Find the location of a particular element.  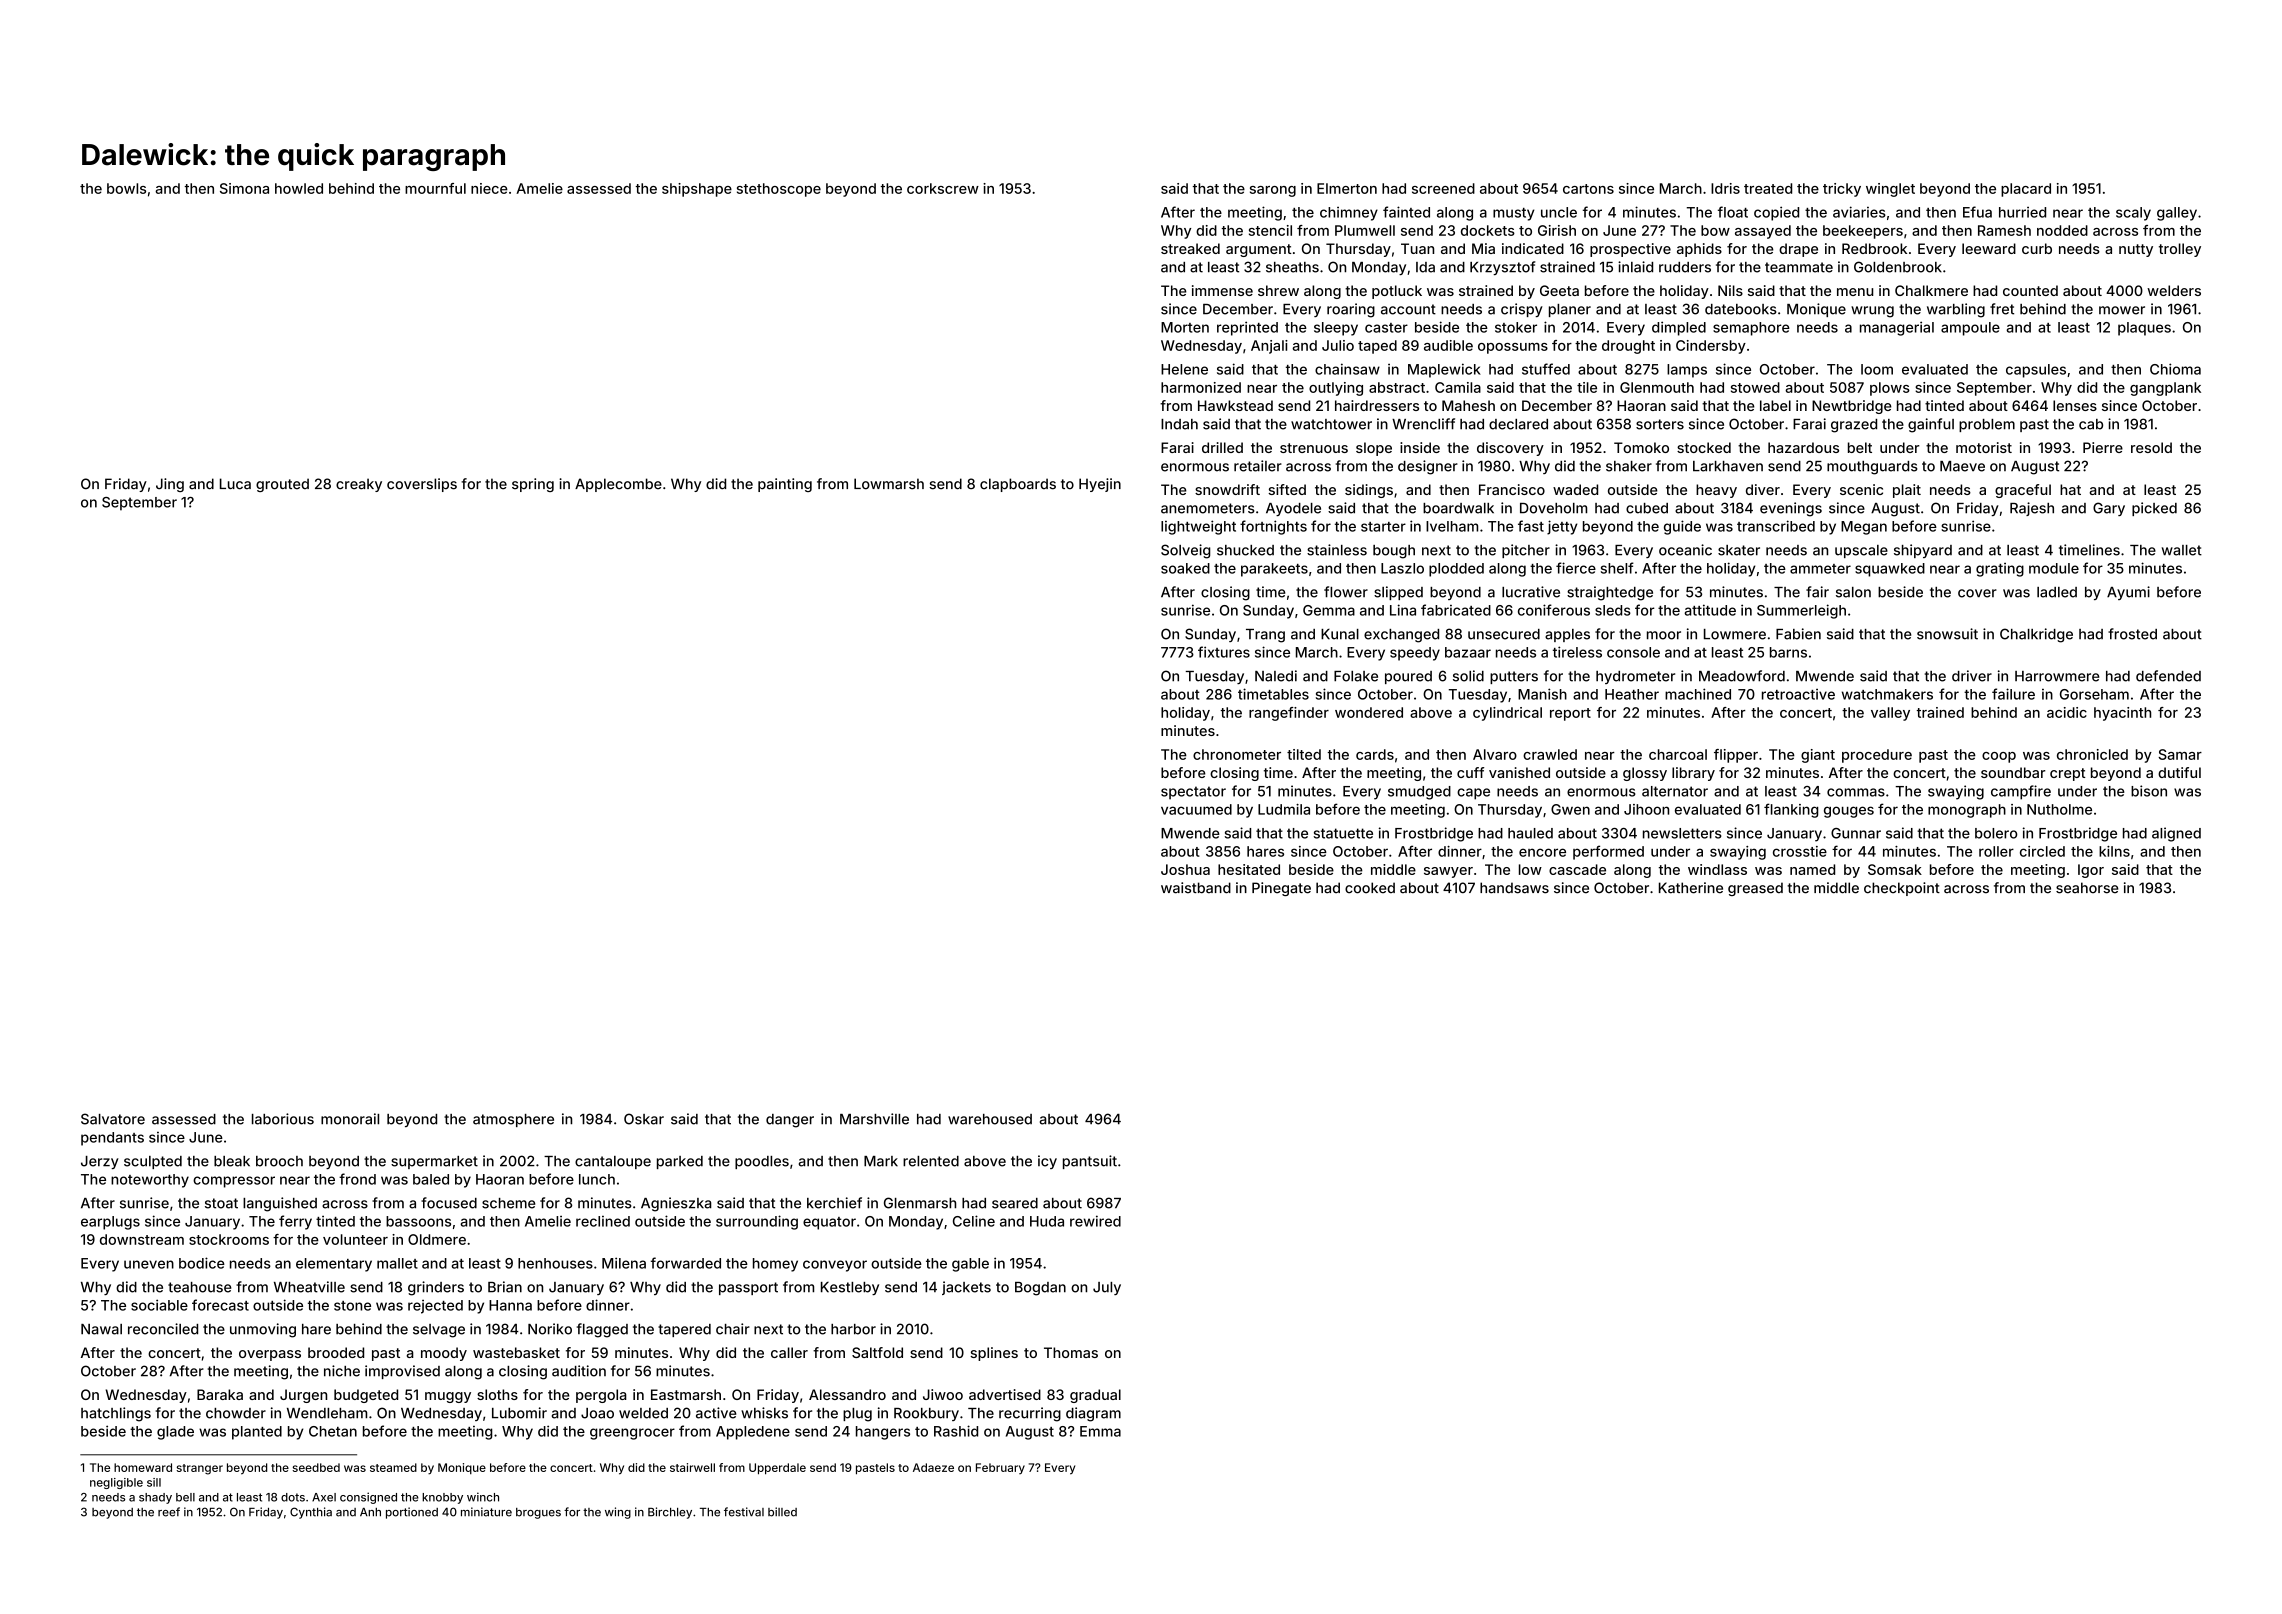

July is located at coordinates (1107, 1288).
